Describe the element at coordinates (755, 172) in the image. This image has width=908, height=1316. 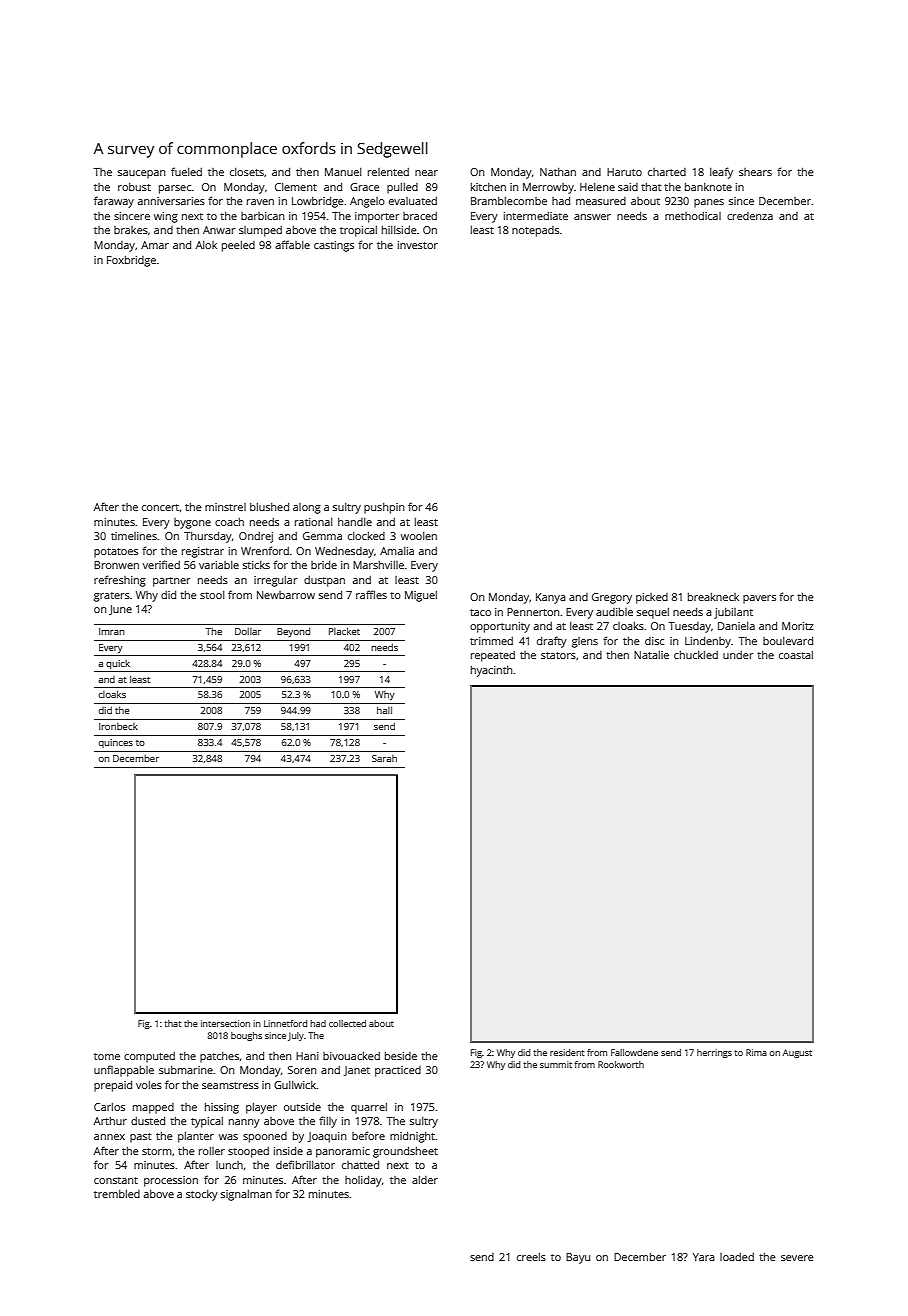
I see `shears` at that location.
